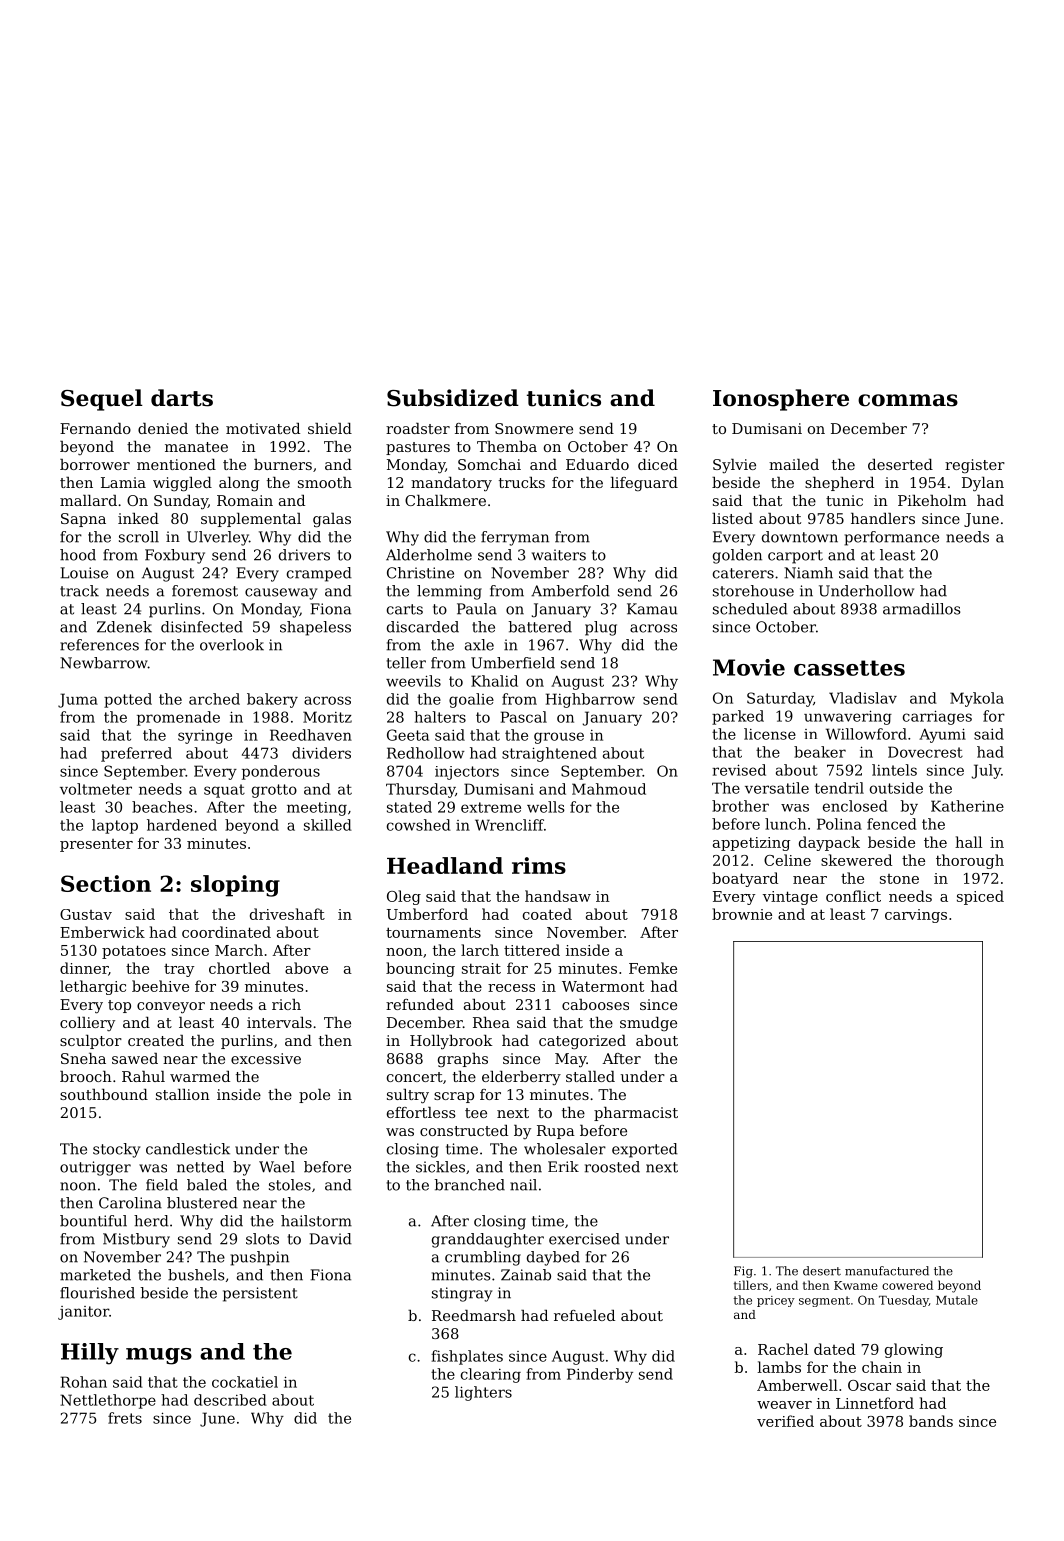 The width and height of the screenshot is (1064, 1541). Describe the element at coordinates (839, 824) in the screenshot. I see `Polina` at that location.
